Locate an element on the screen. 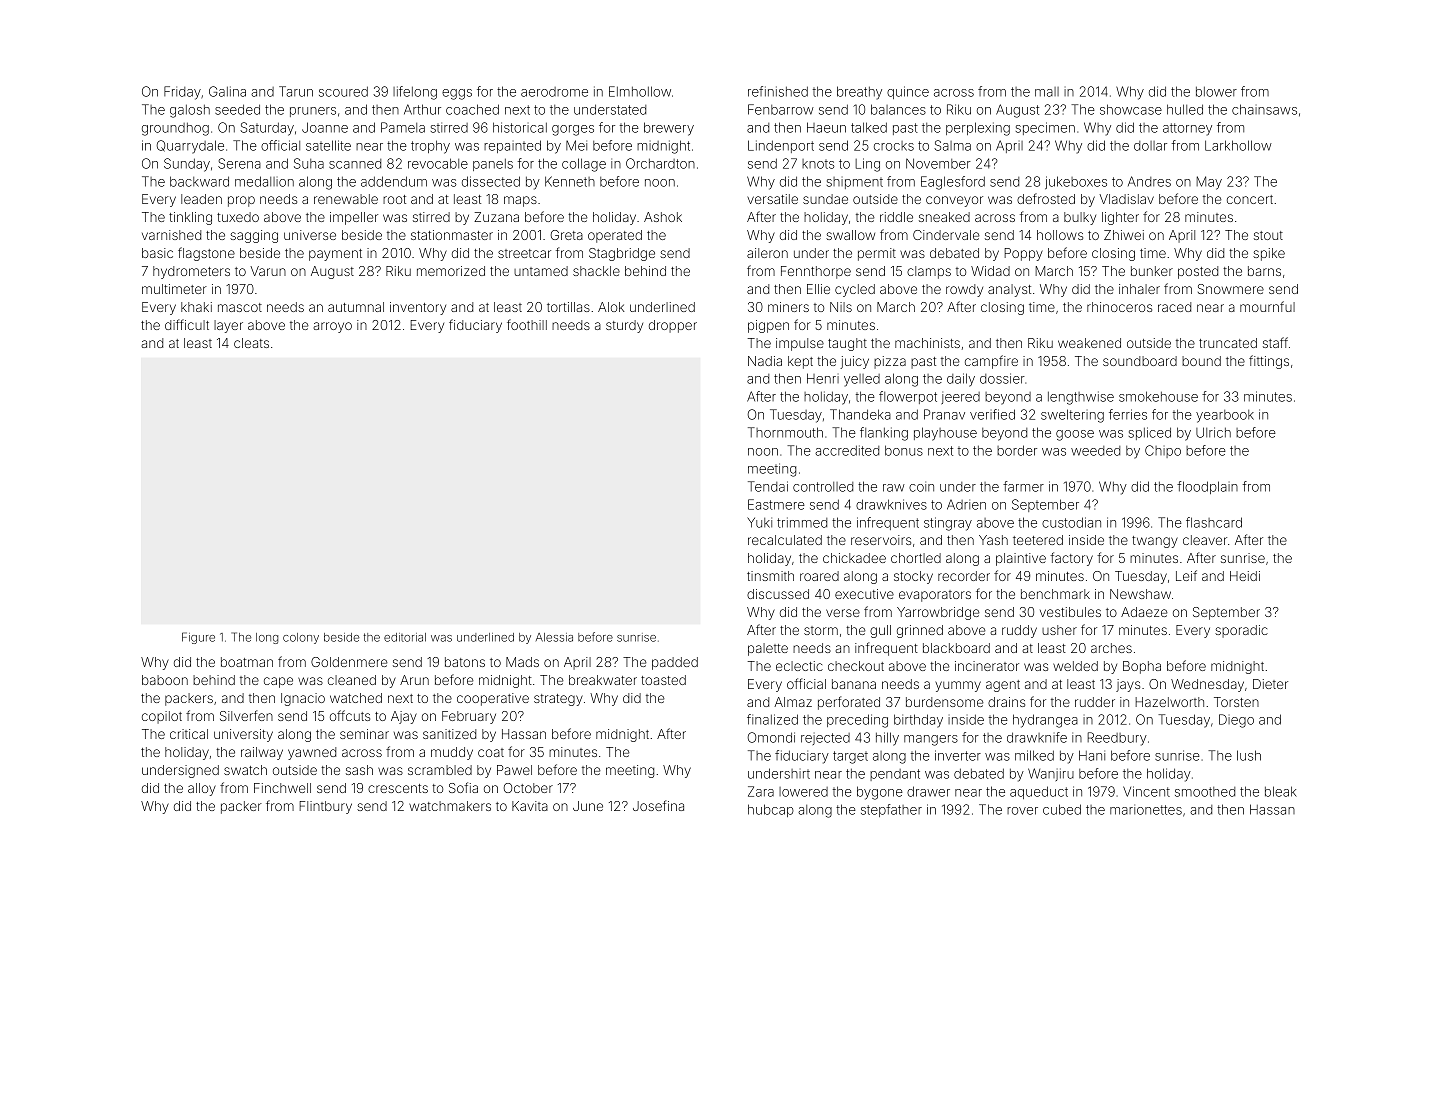  Josefina is located at coordinates (658, 805).
